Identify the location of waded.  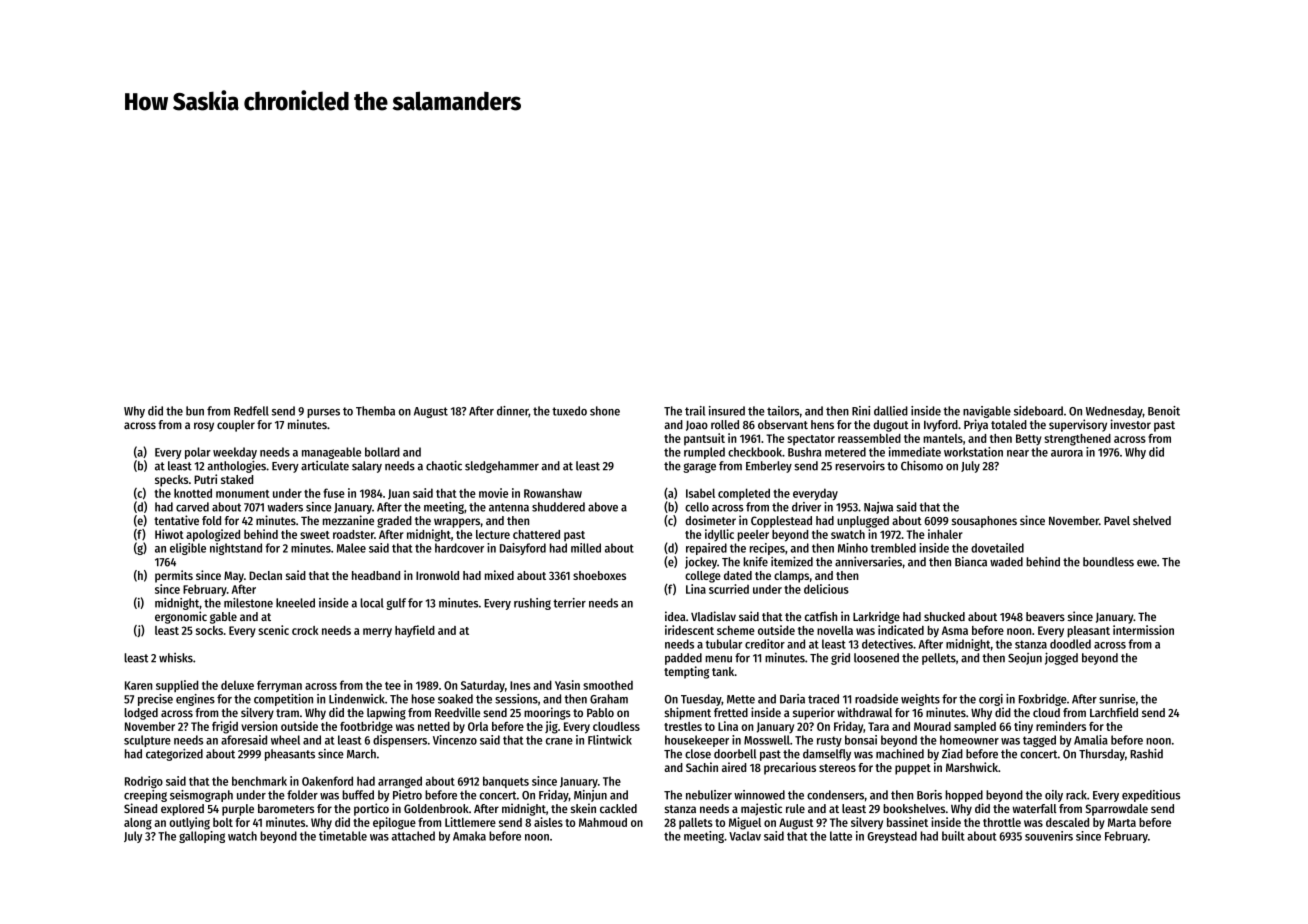
(1006, 562).
